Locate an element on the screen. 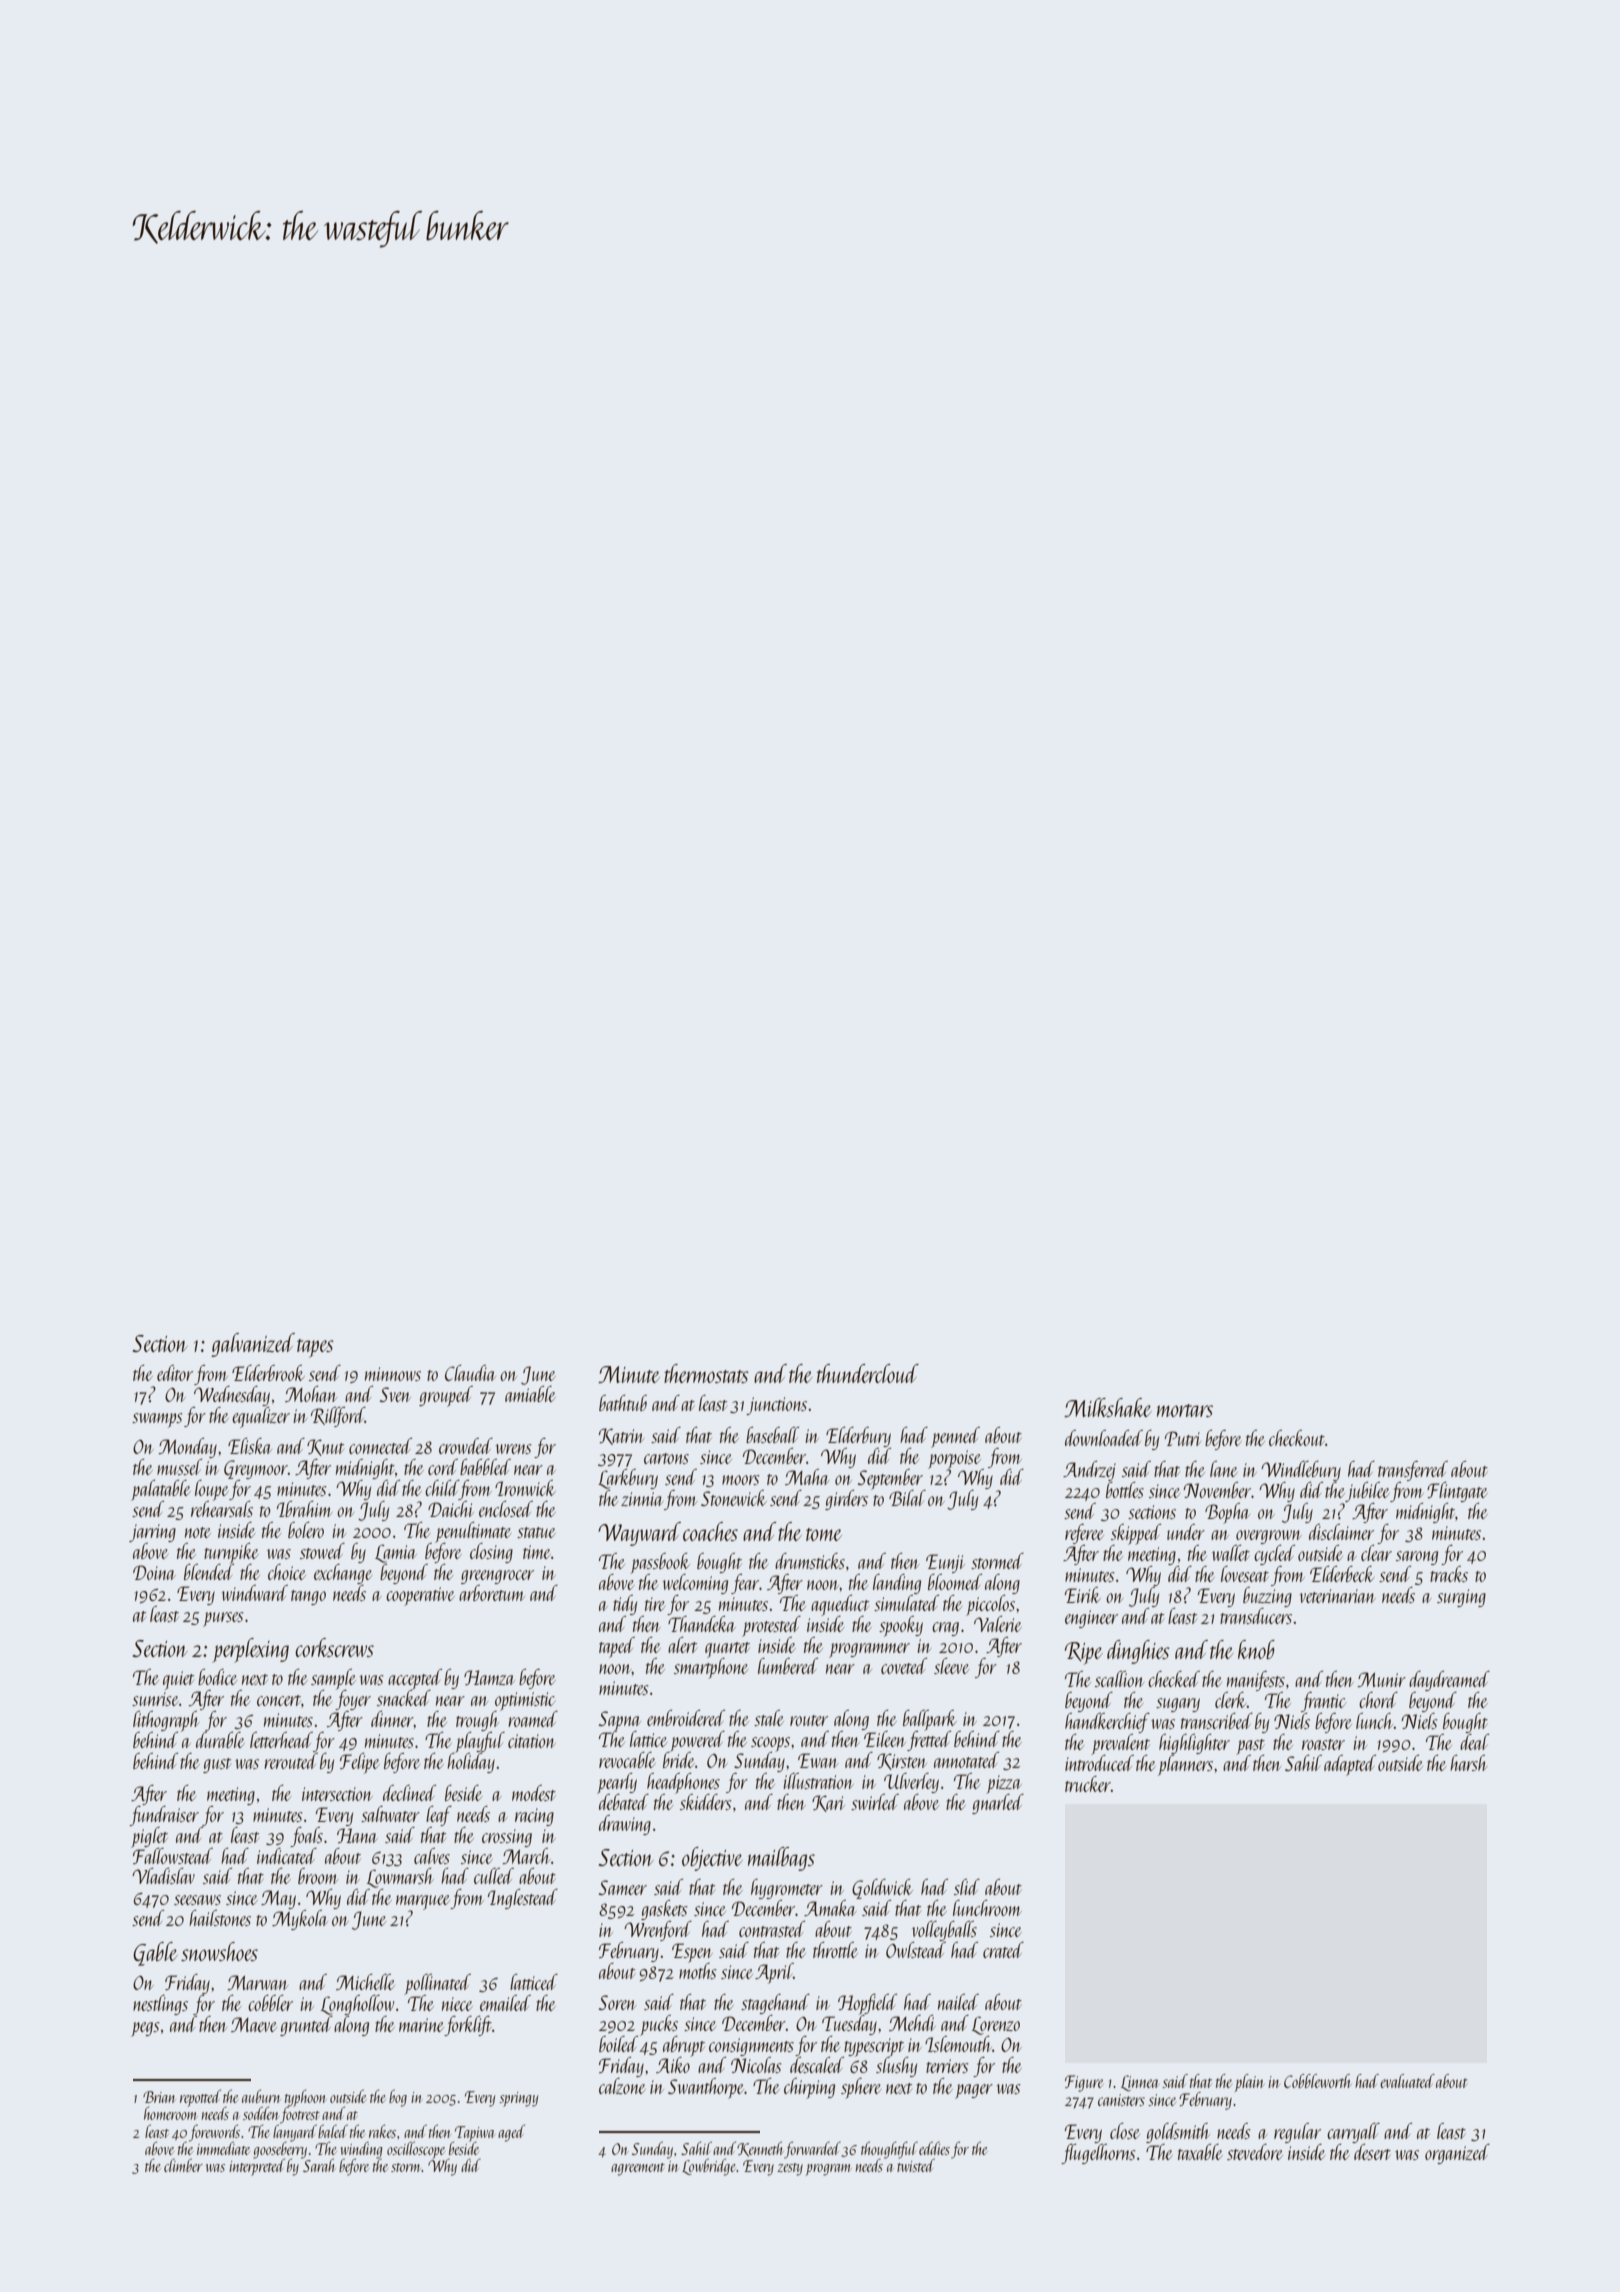  Lorenzo is located at coordinates (996, 2025).
